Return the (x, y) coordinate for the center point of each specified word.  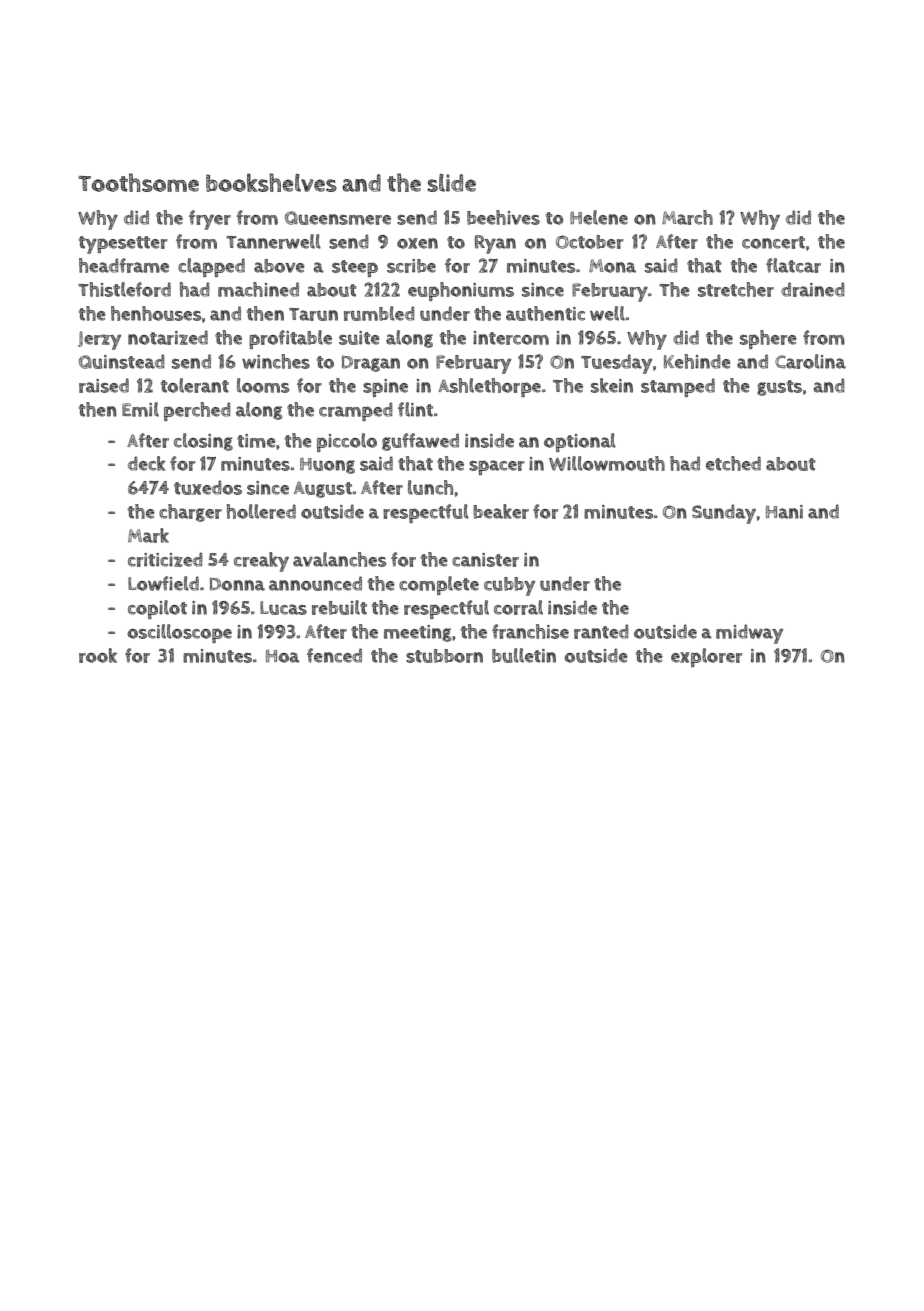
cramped (356, 411)
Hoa (283, 656)
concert (773, 242)
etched (733, 463)
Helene (599, 217)
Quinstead (122, 361)
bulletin (524, 655)
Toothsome (138, 182)
